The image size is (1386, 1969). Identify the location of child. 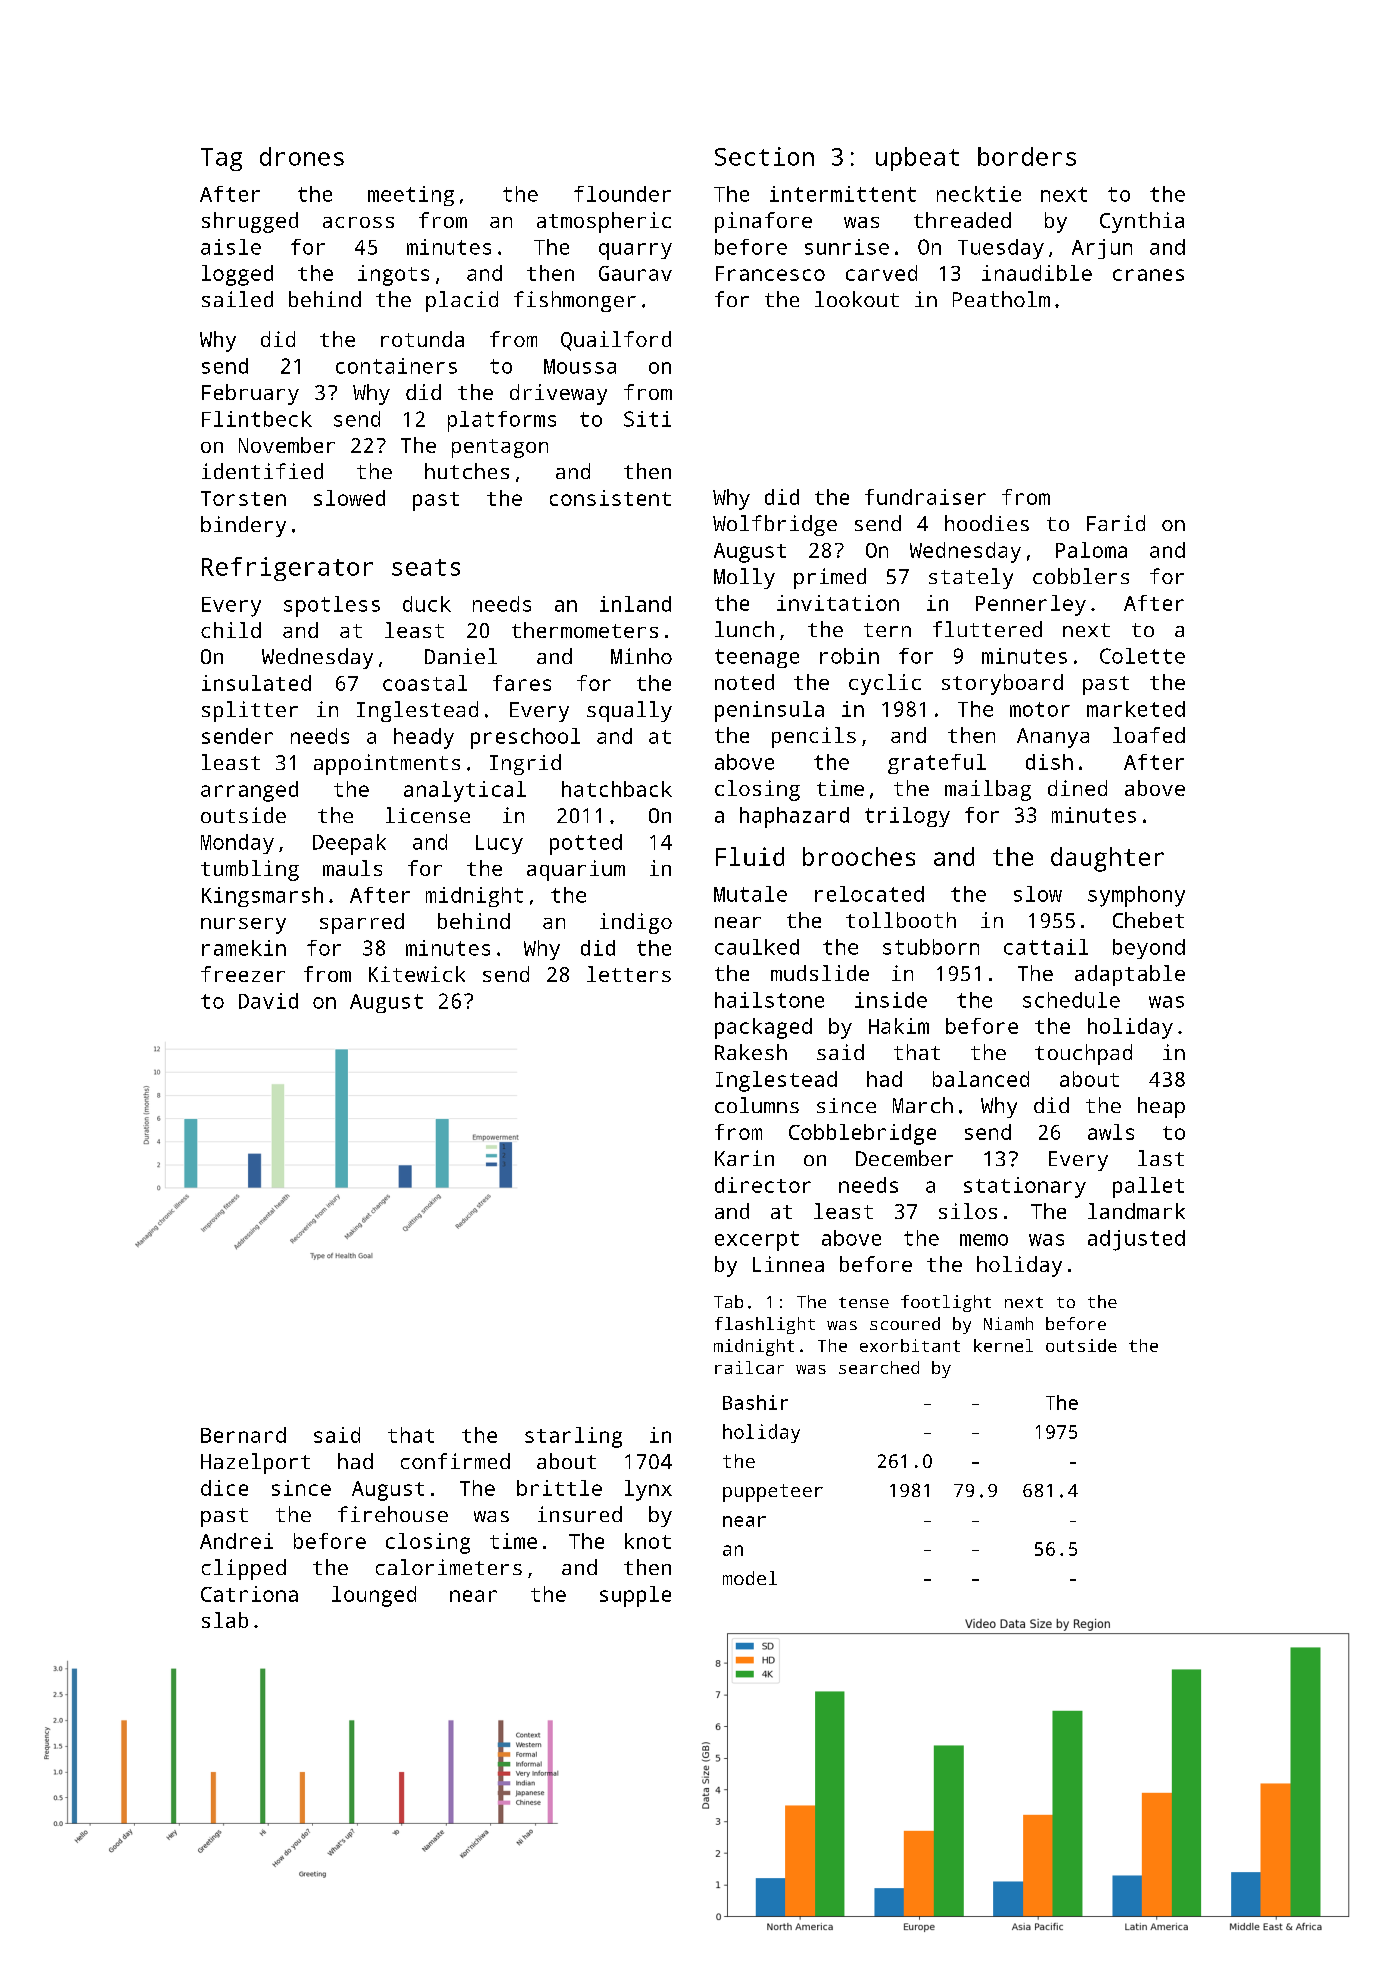
(231, 630).
